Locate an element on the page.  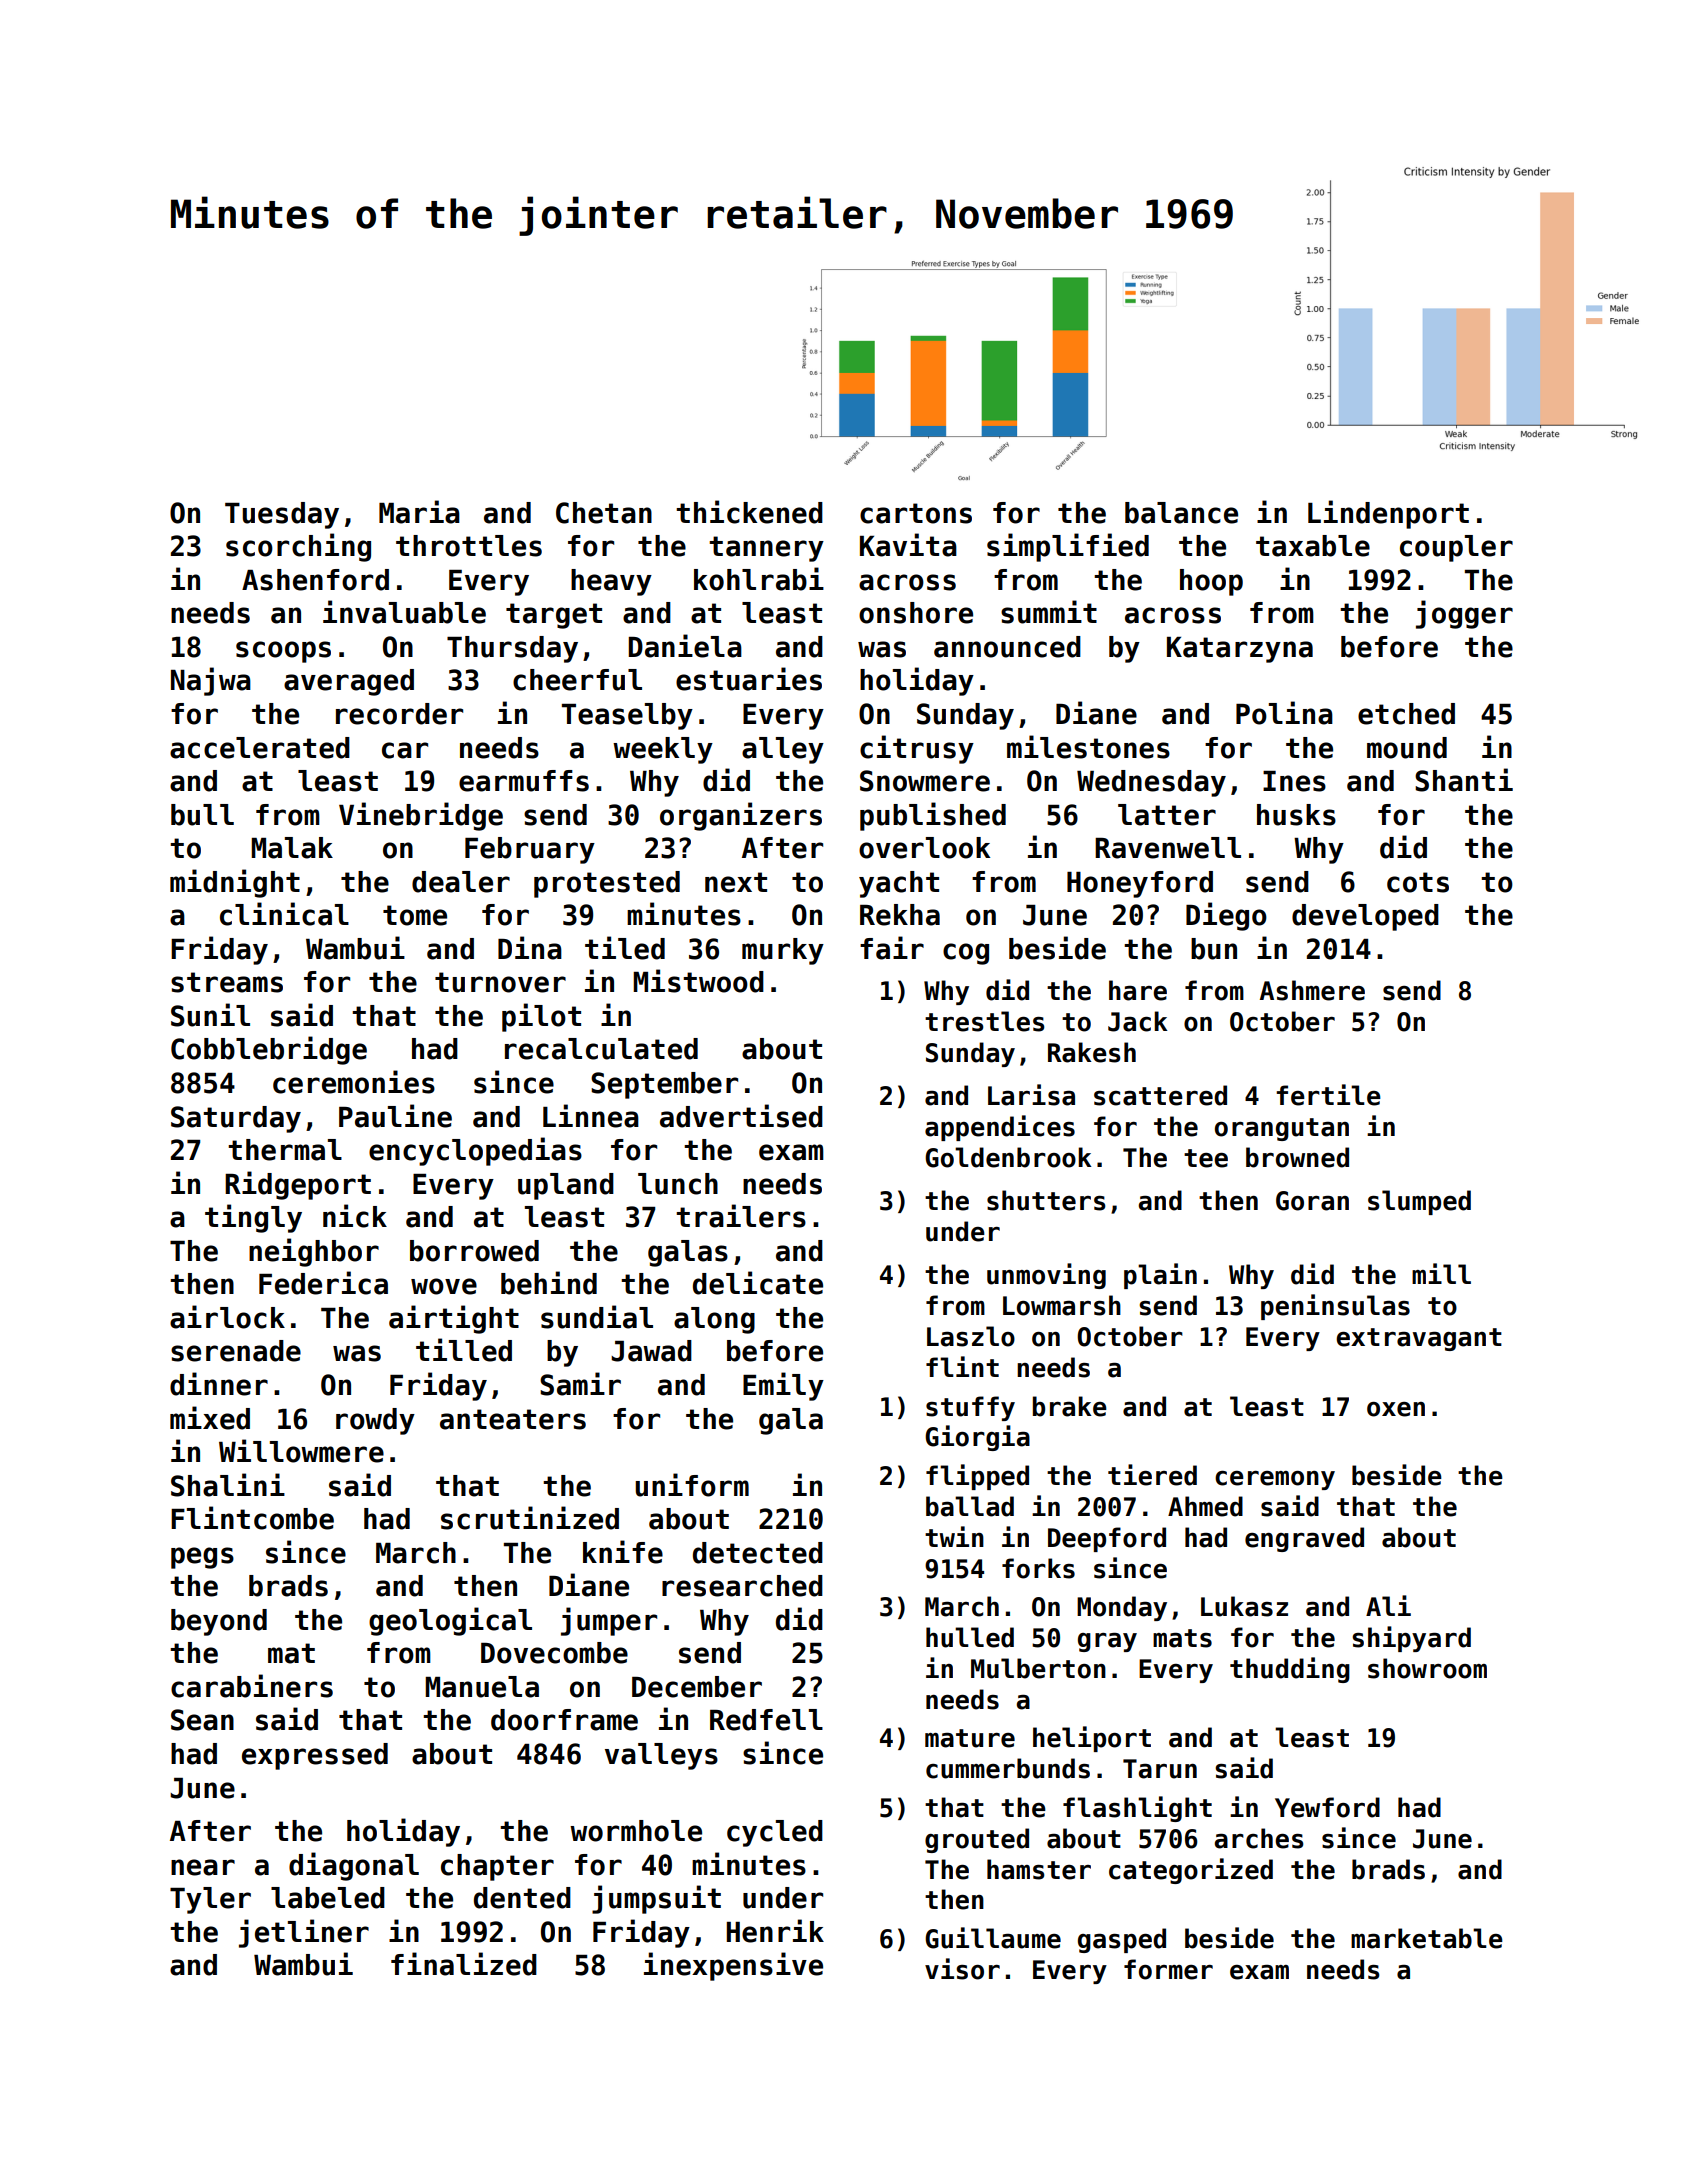
Ines is located at coordinates (1294, 781).
